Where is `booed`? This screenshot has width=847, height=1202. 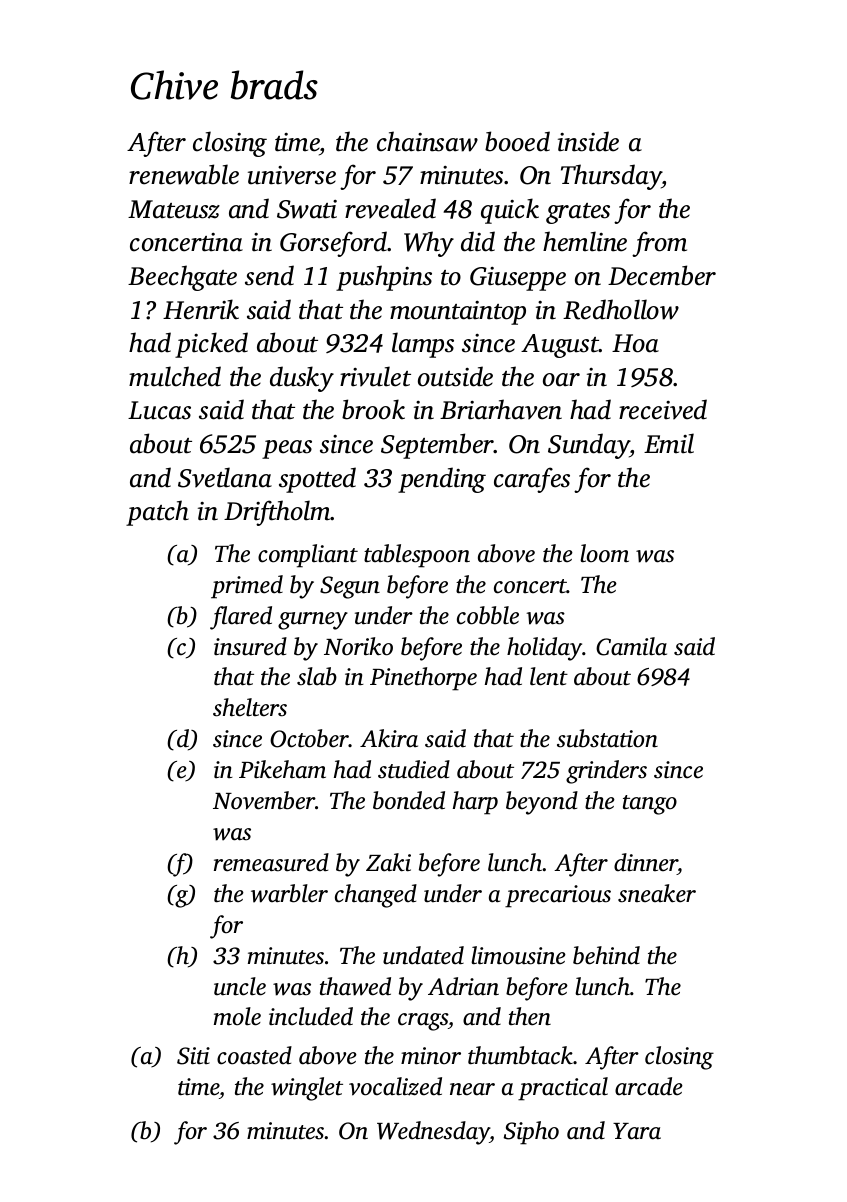
booed is located at coordinates (517, 141).
